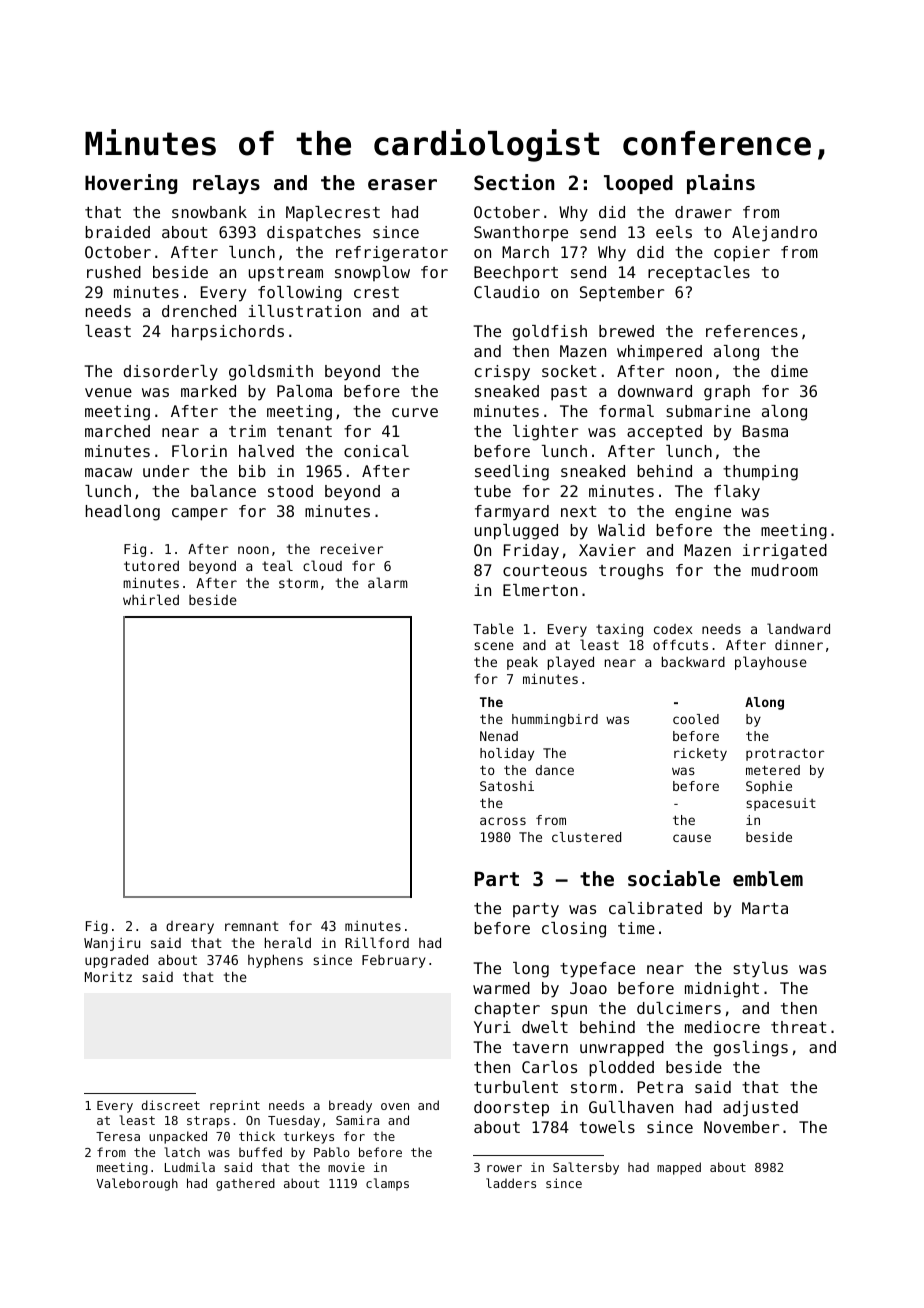 This document has height=1308, width=924. Describe the element at coordinates (511, 1183) in the document. I see `ladders` at that location.
